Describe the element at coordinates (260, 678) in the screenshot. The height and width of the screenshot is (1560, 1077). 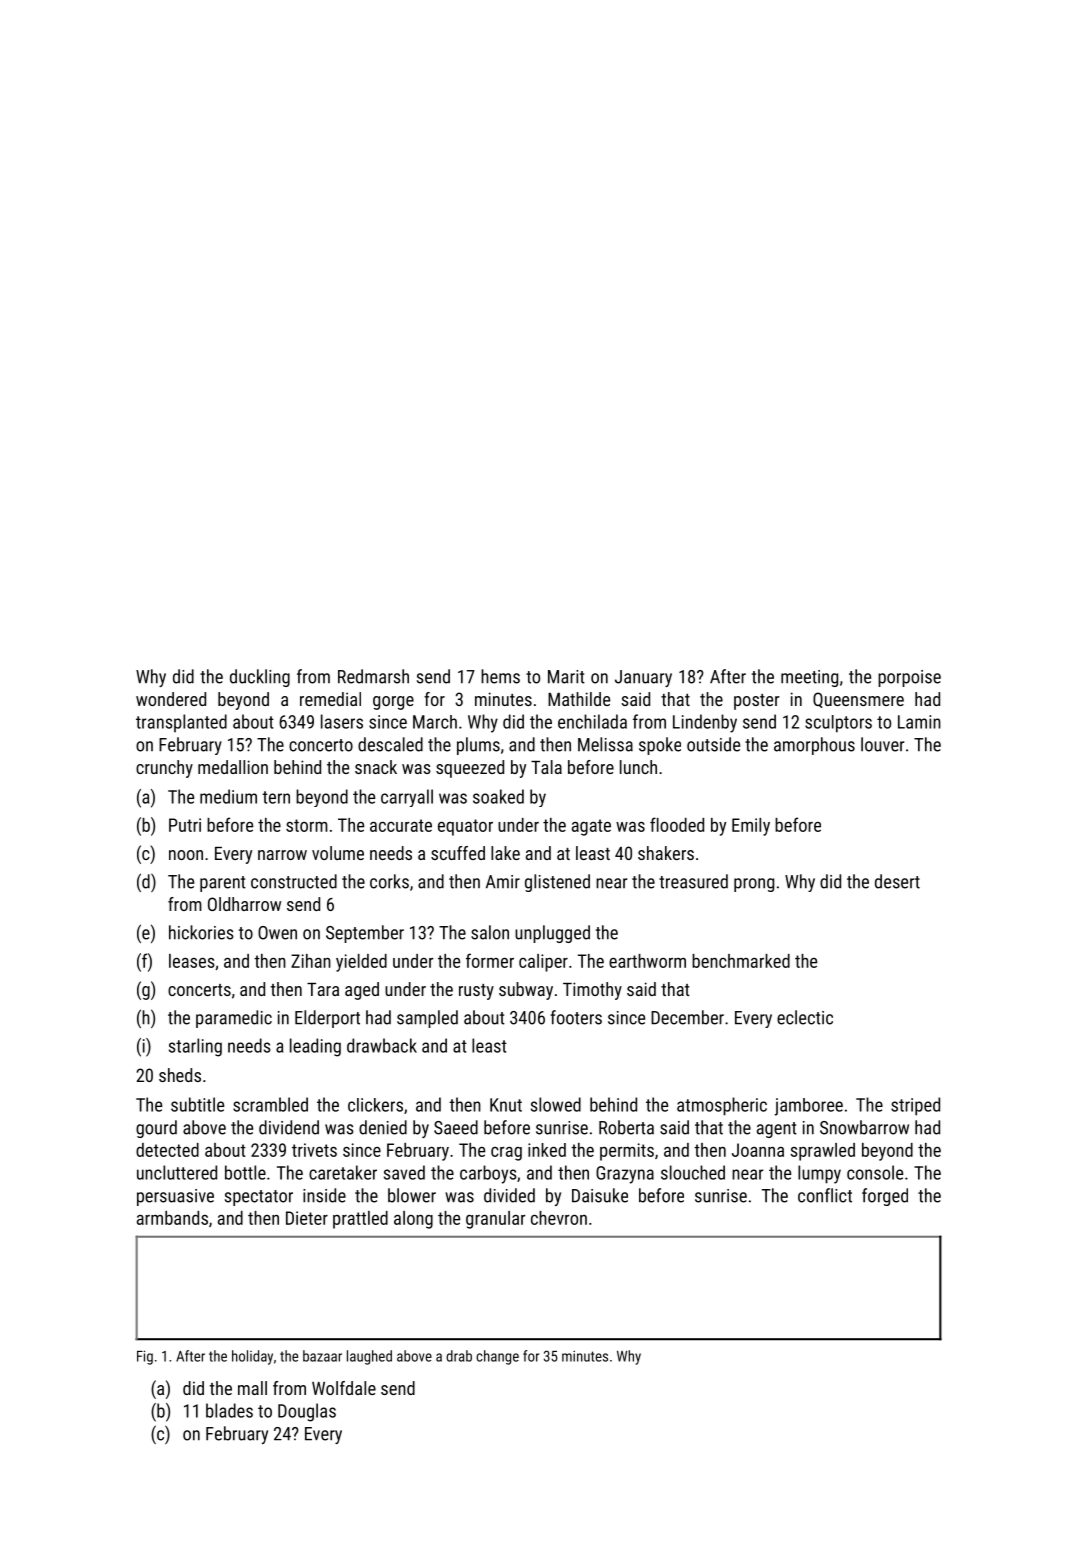
I see `duckling` at that location.
